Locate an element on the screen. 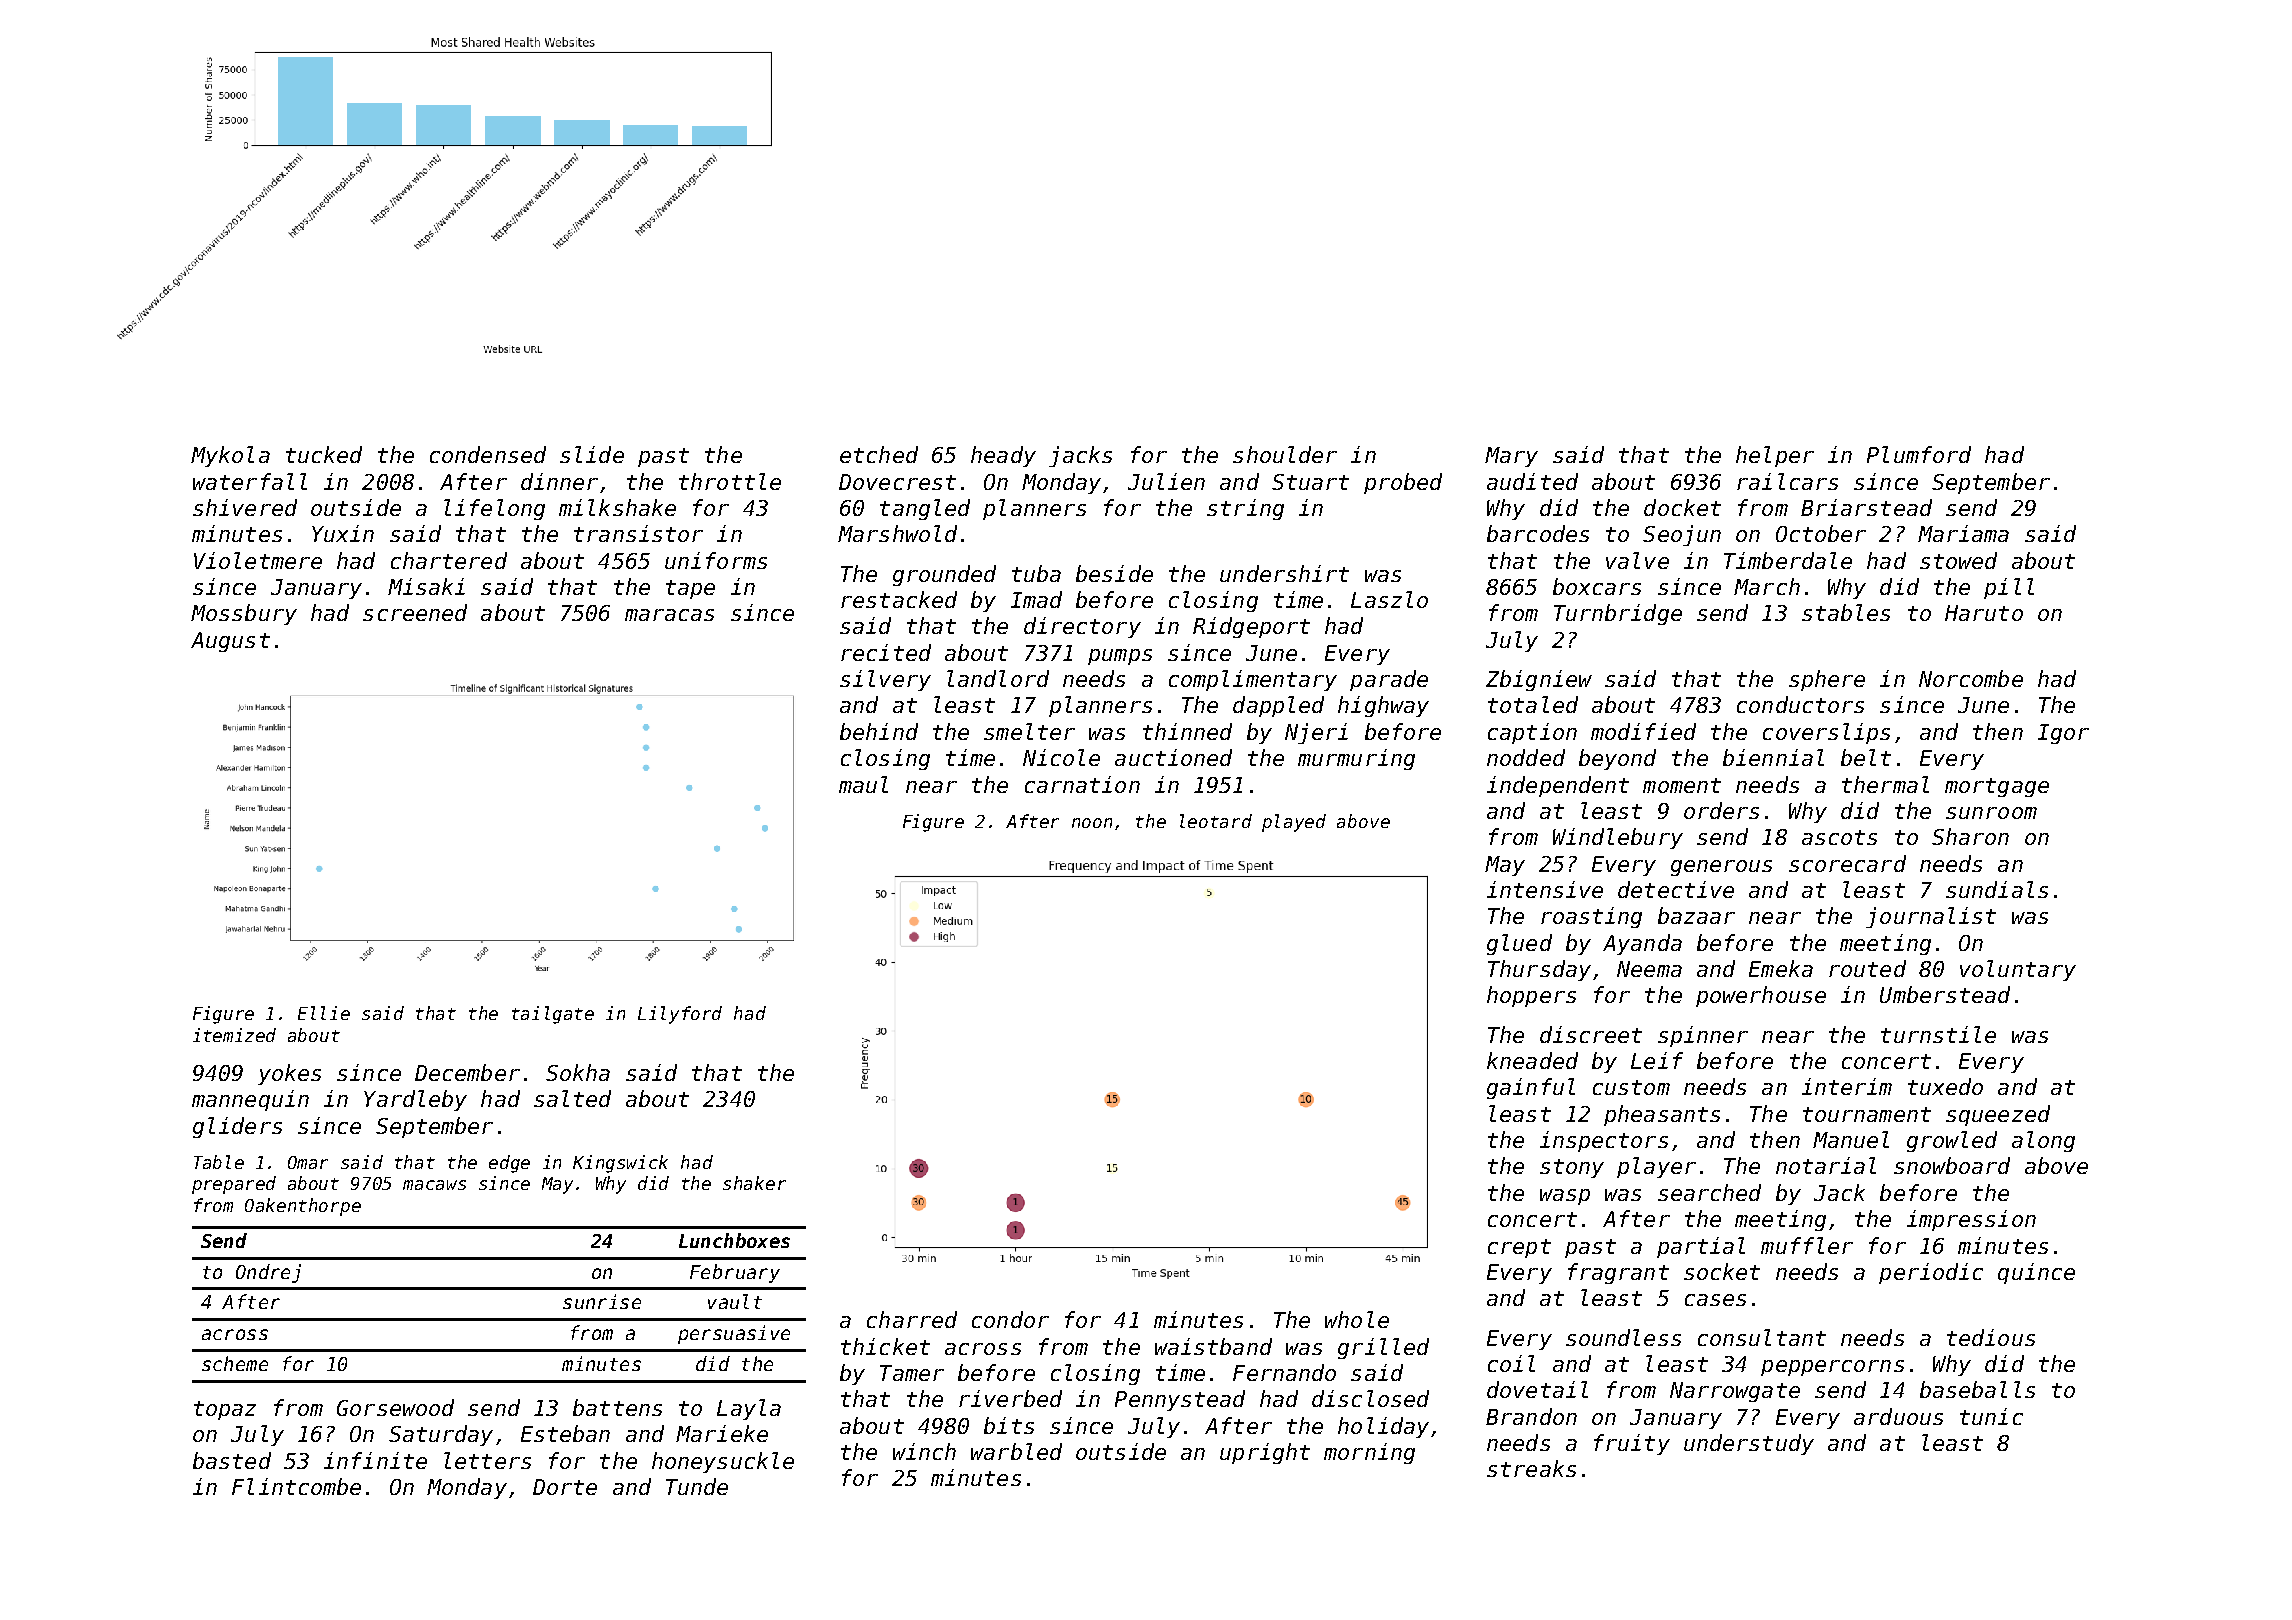 This screenshot has width=2292, height=1620. topaz is located at coordinates (225, 1410).
